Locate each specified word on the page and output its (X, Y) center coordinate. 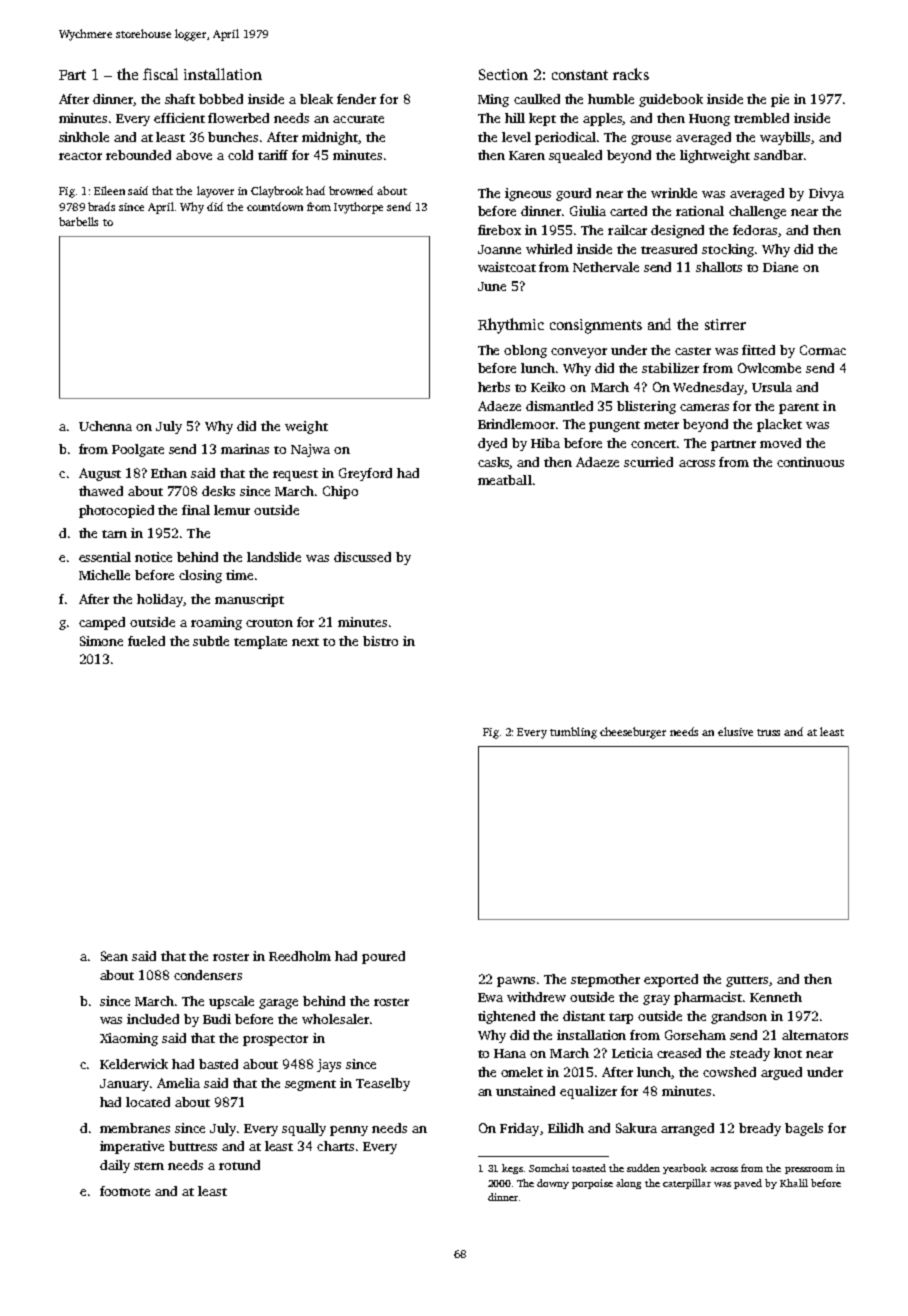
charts (335, 1146)
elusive (735, 731)
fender (356, 99)
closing (200, 576)
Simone (101, 641)
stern (149, 1166)
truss (768, 732)
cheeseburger (633, 733)
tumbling (573, 733)
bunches (233, 137)
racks (631, 74)
